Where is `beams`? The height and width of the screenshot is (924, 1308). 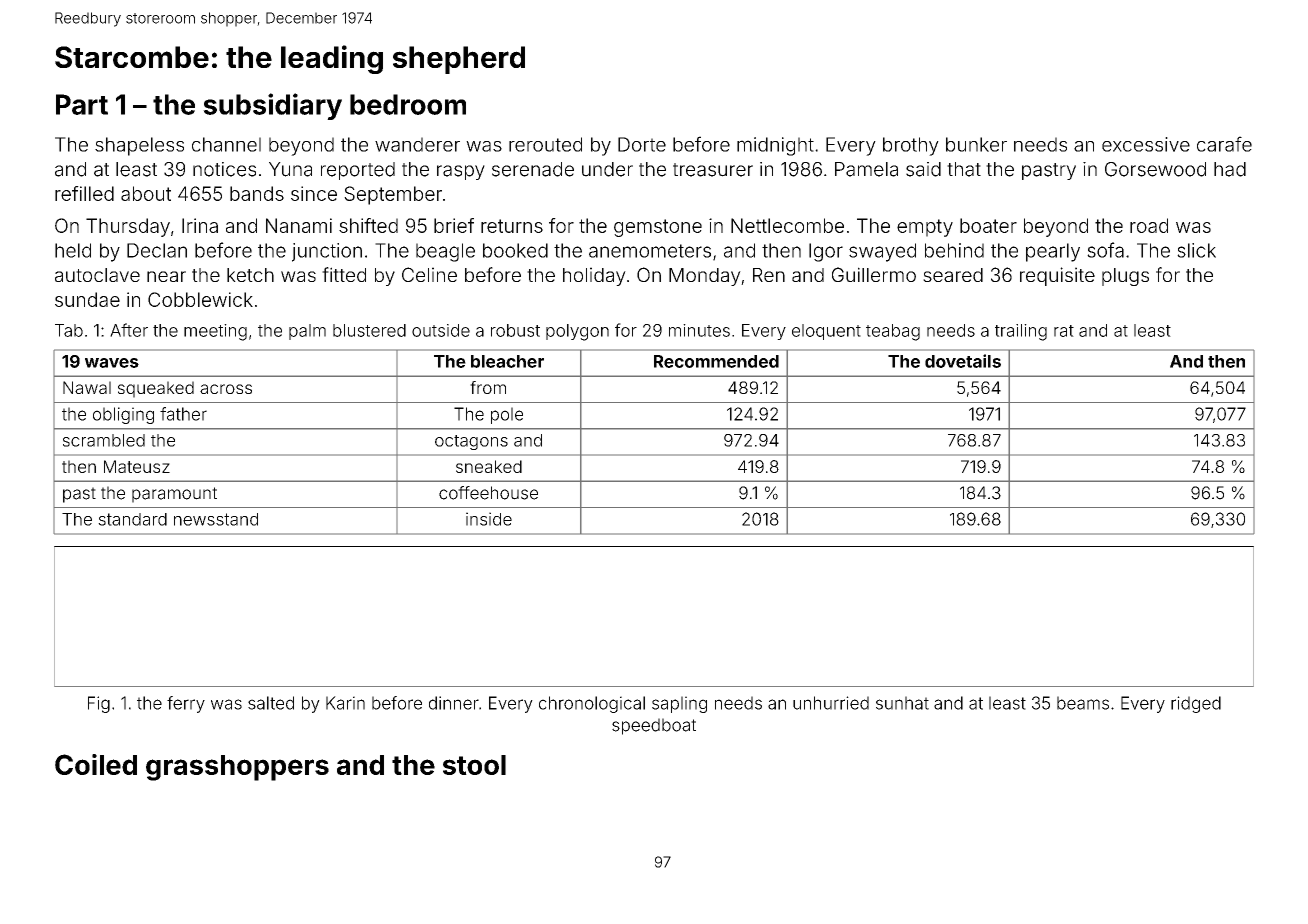 beams is located at coordinates (1083, 703).
